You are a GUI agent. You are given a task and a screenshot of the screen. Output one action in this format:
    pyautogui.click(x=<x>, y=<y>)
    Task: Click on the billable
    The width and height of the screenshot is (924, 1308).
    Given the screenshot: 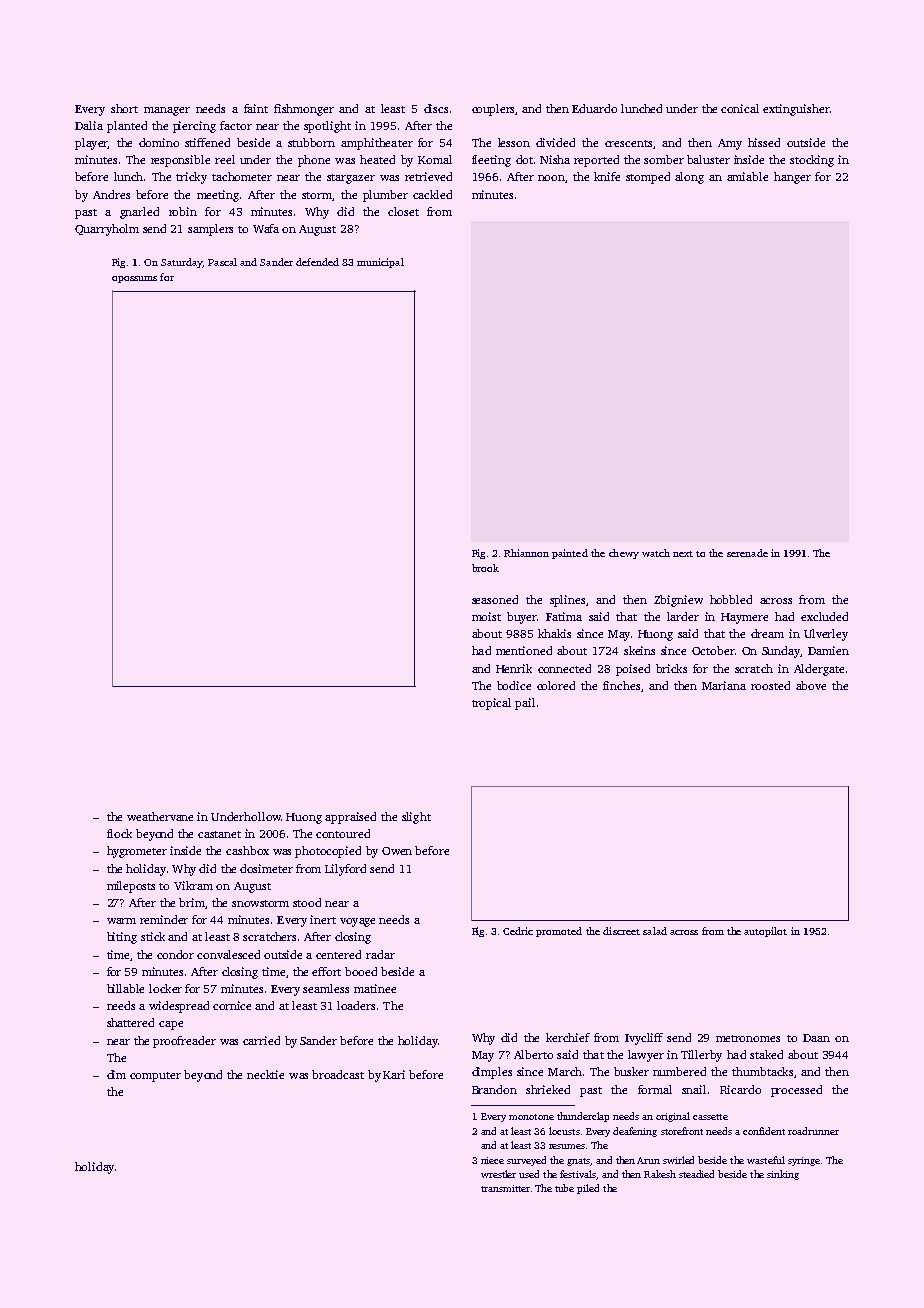 What is the action you would take?
    pyautogui.click(x=125, y=988)
